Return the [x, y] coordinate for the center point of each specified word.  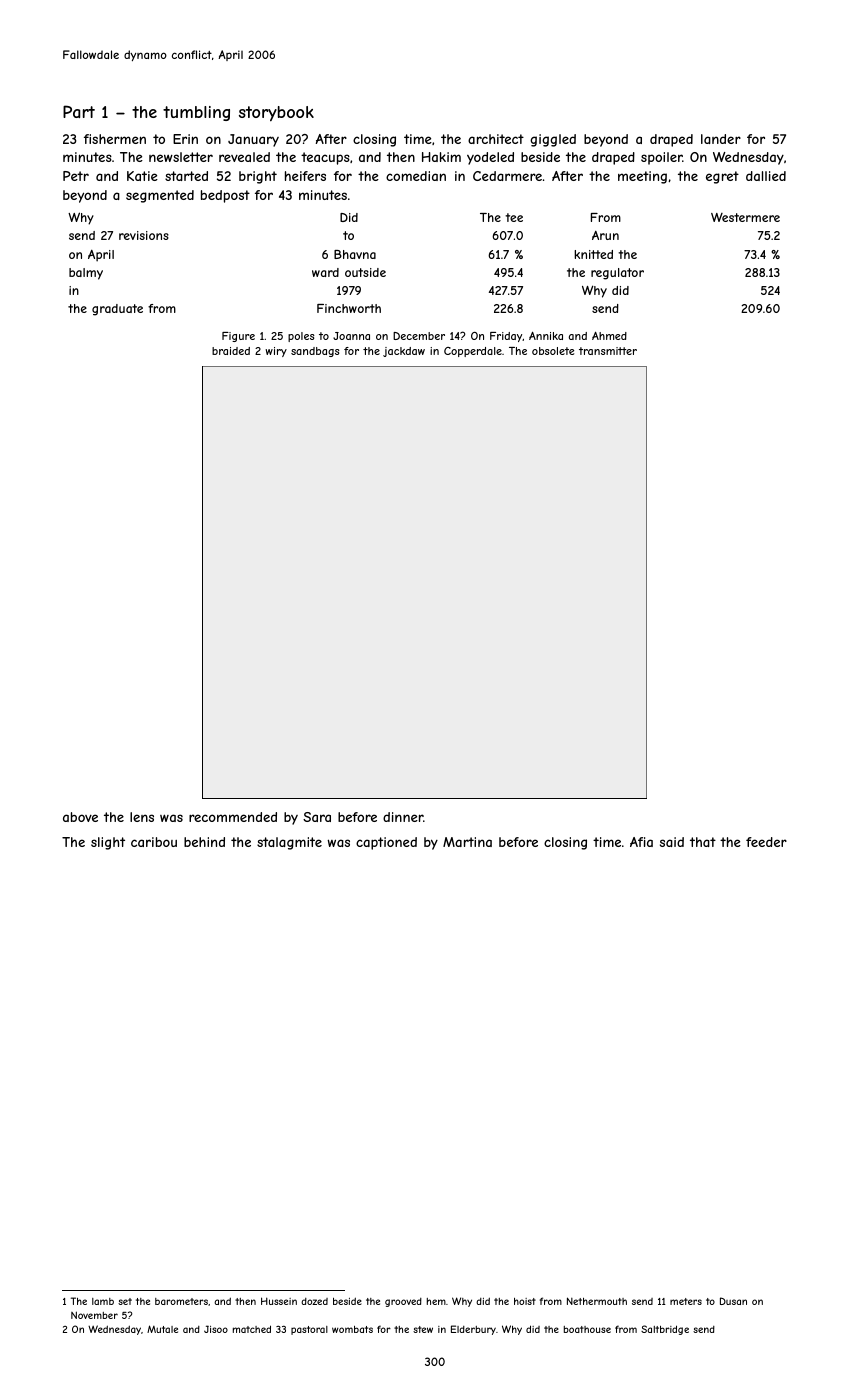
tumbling [196, 113]
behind [204, 842]
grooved [403, 1302]
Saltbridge [665, 1330]
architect [496, 139]
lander [721, 139]
